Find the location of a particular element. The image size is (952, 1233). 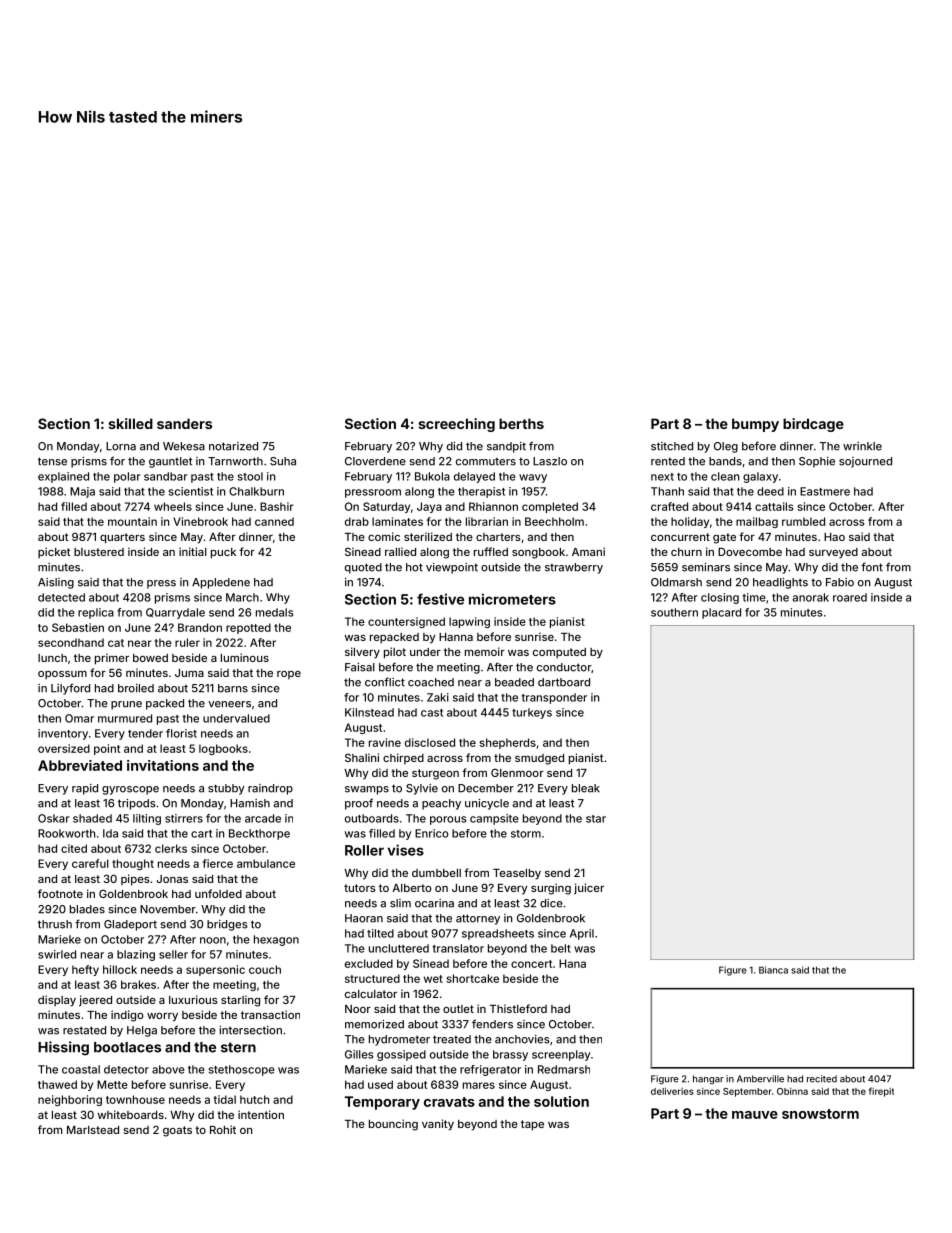

firepit is located at coordinates (881, 1092).
